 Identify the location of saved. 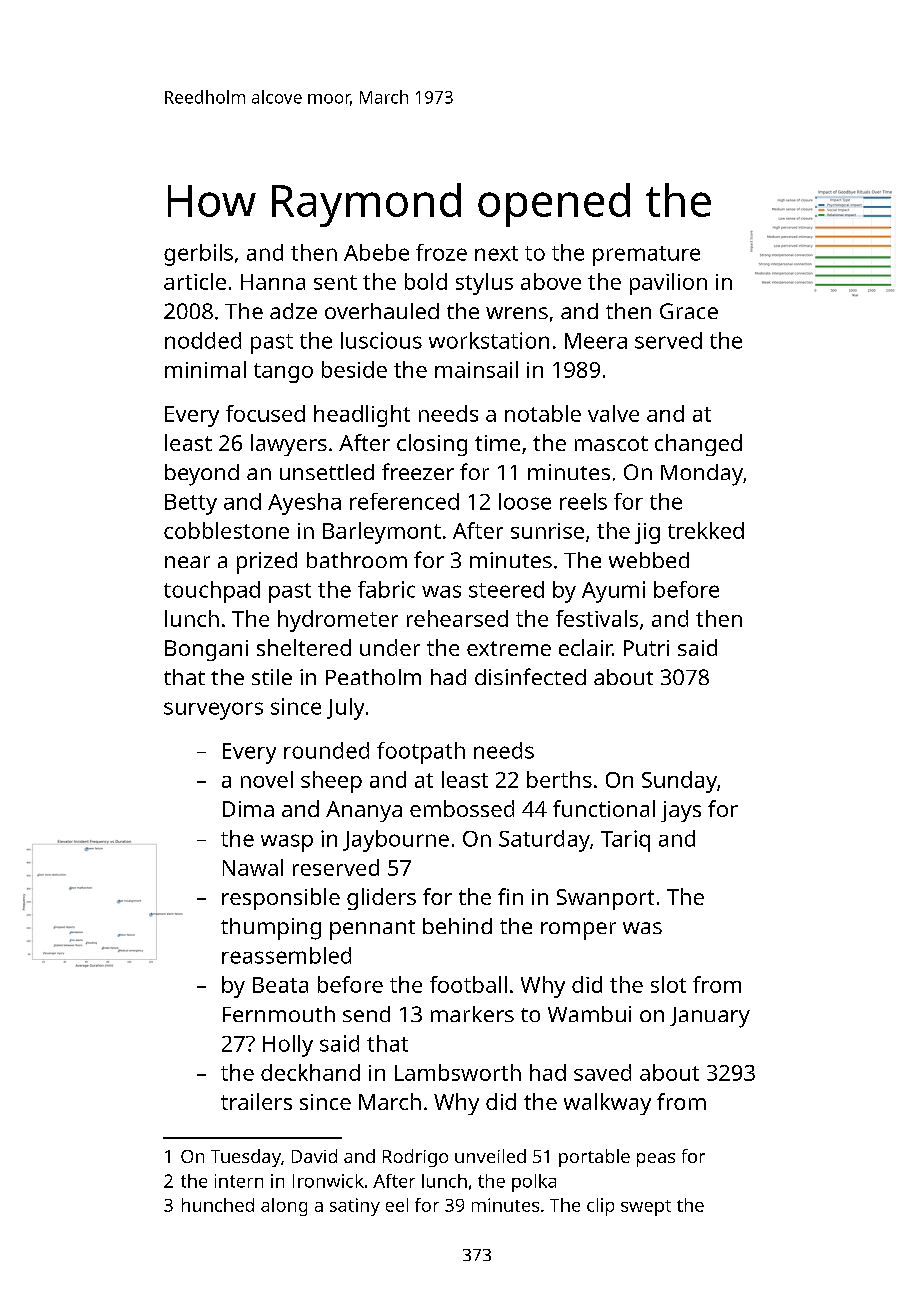
(602, 1072).
